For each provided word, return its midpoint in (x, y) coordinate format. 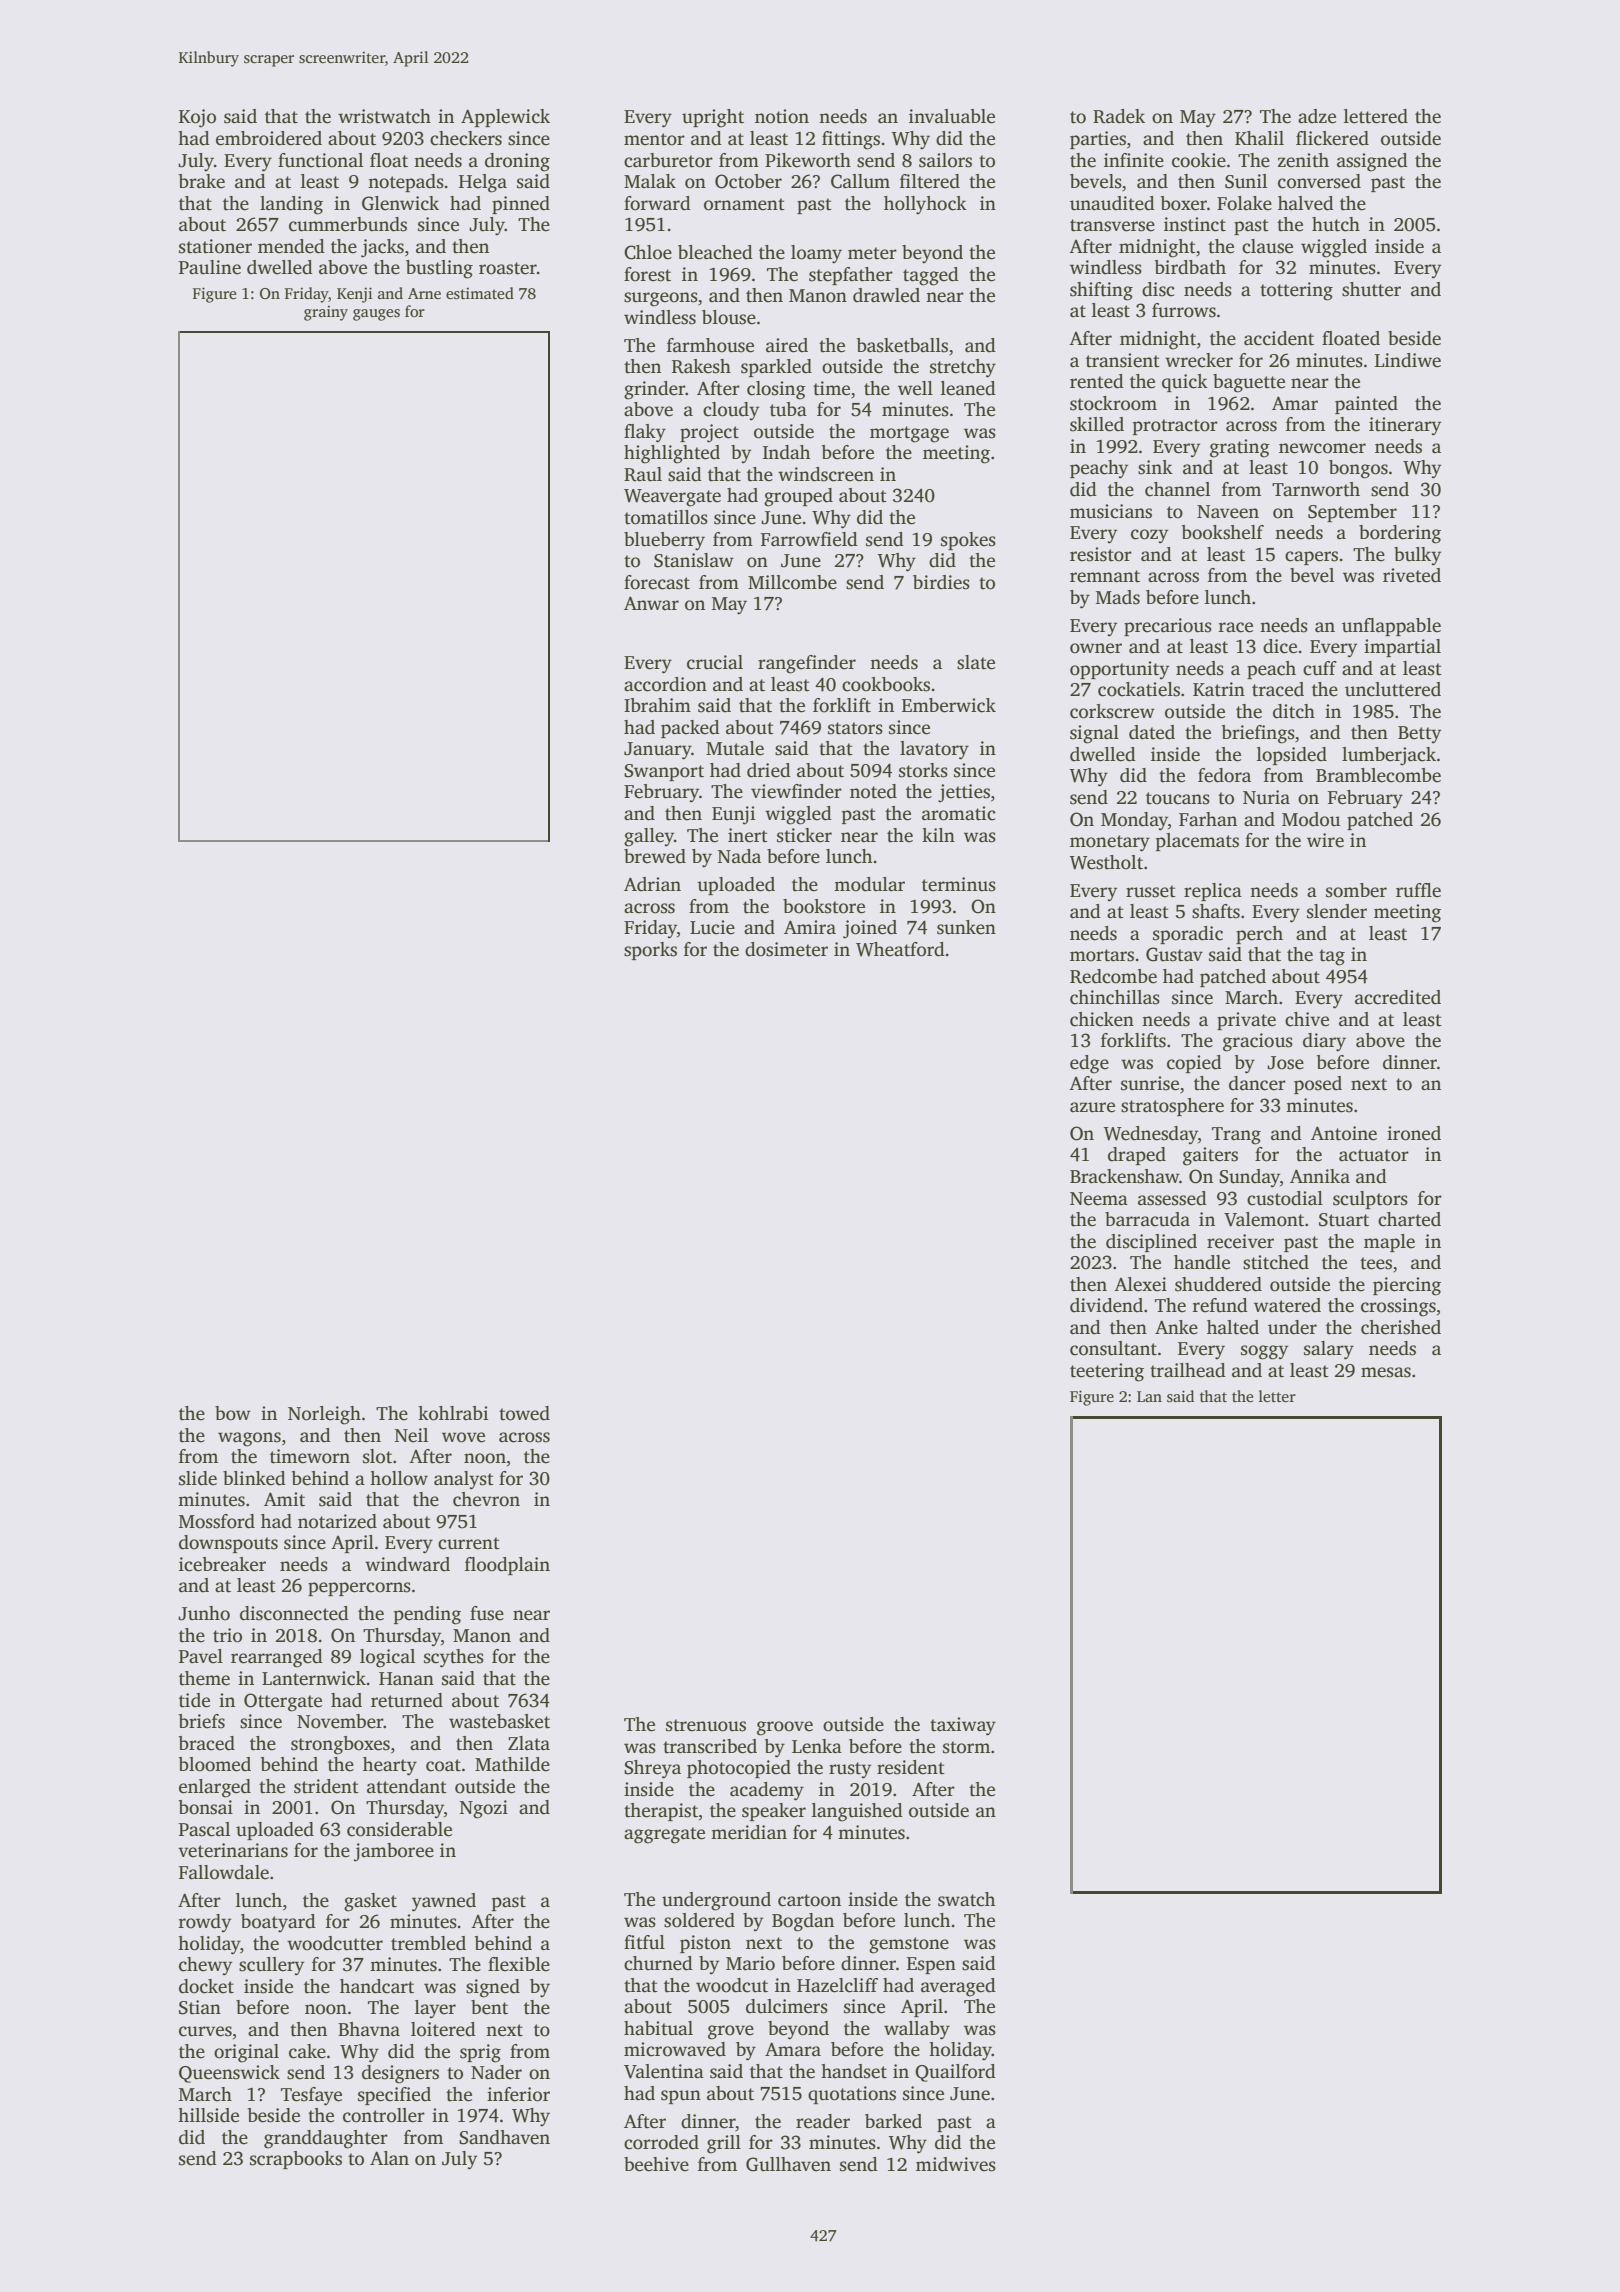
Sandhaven (504, 2137)
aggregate (664, 1835)
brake (202, 181)
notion (782, 116)
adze (1317, 116)
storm (966, 1747)
